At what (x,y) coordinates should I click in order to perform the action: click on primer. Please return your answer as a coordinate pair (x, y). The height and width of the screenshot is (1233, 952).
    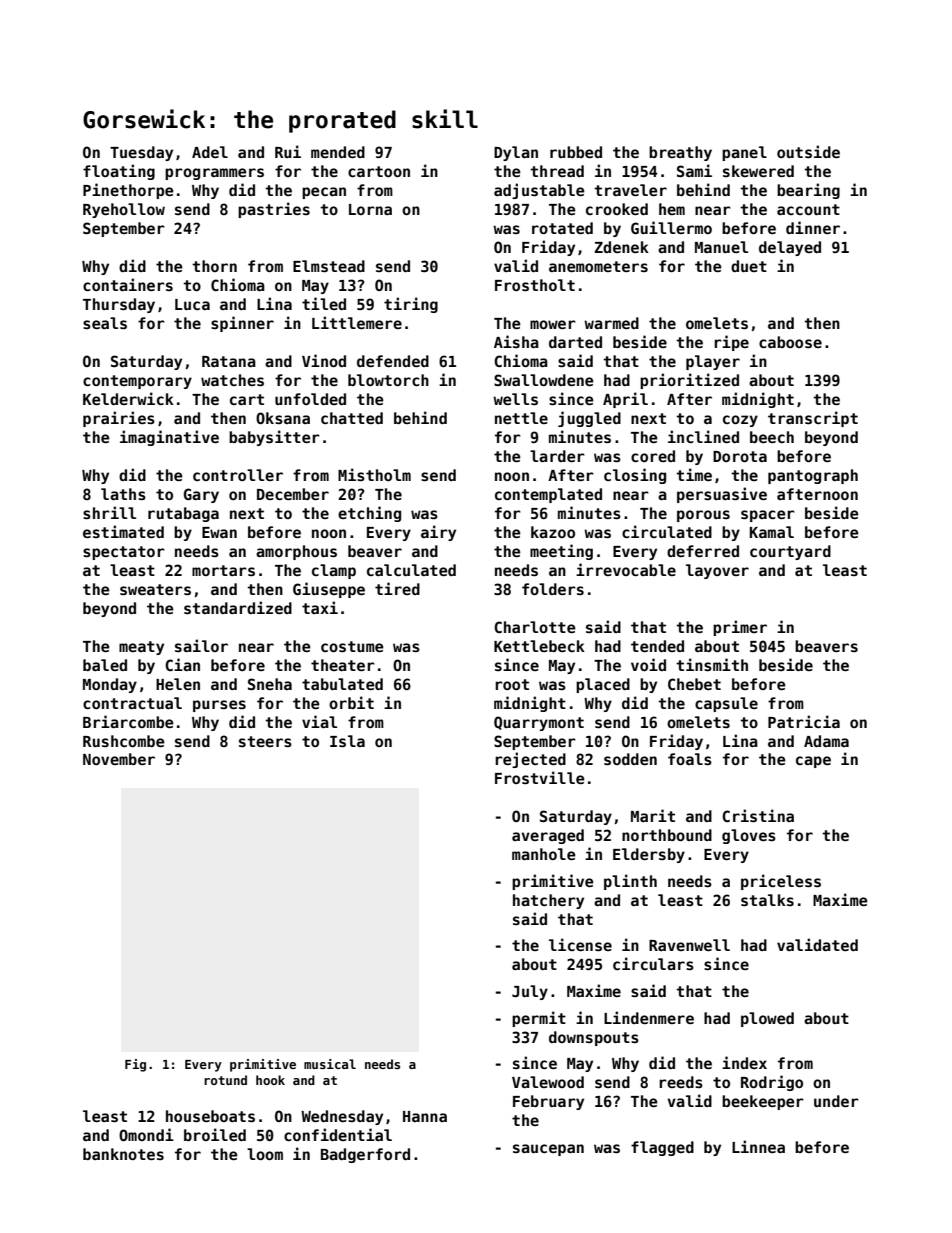
    Looking at the image, I should click on (740, 628).
